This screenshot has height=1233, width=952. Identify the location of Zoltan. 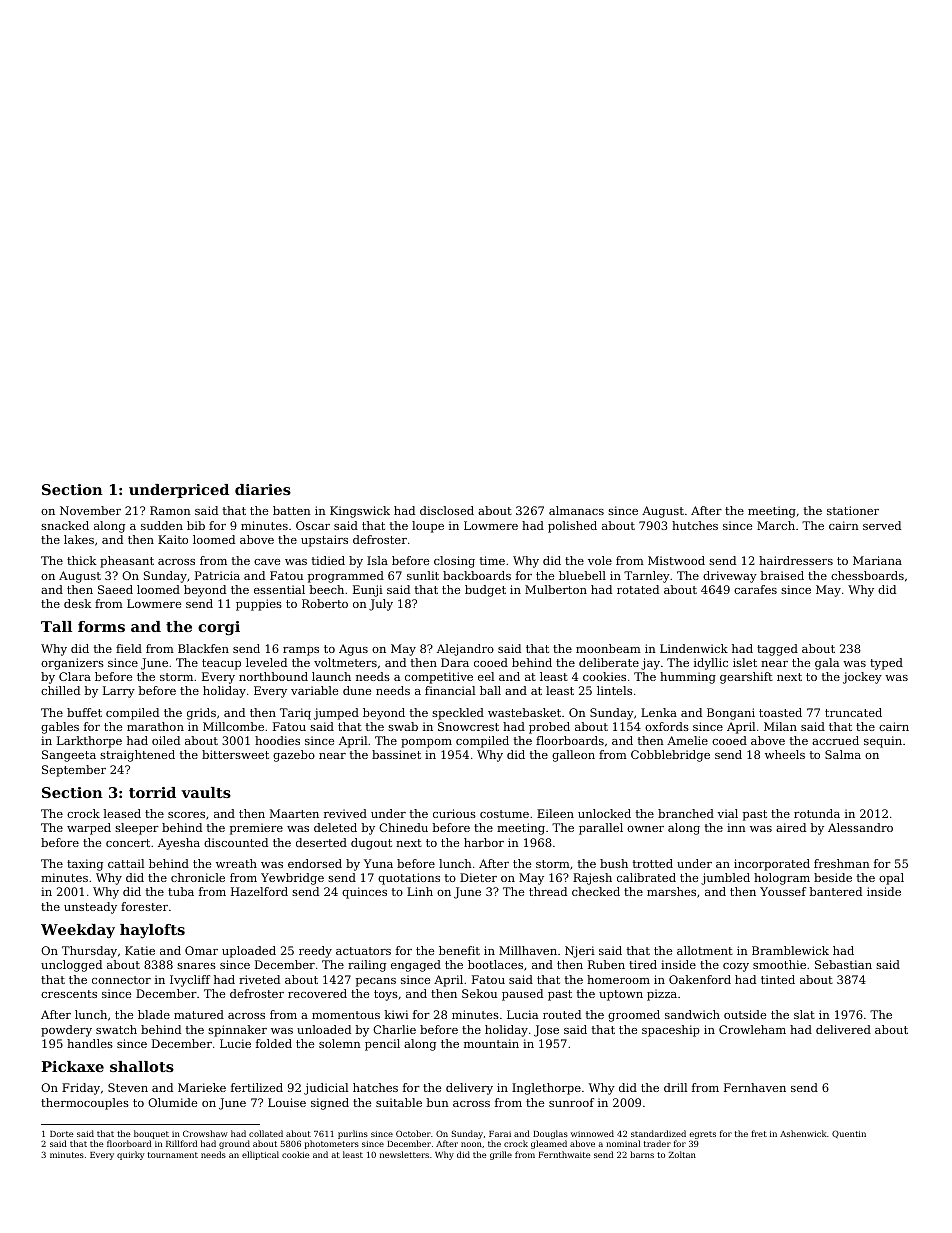
(682, 1154).
